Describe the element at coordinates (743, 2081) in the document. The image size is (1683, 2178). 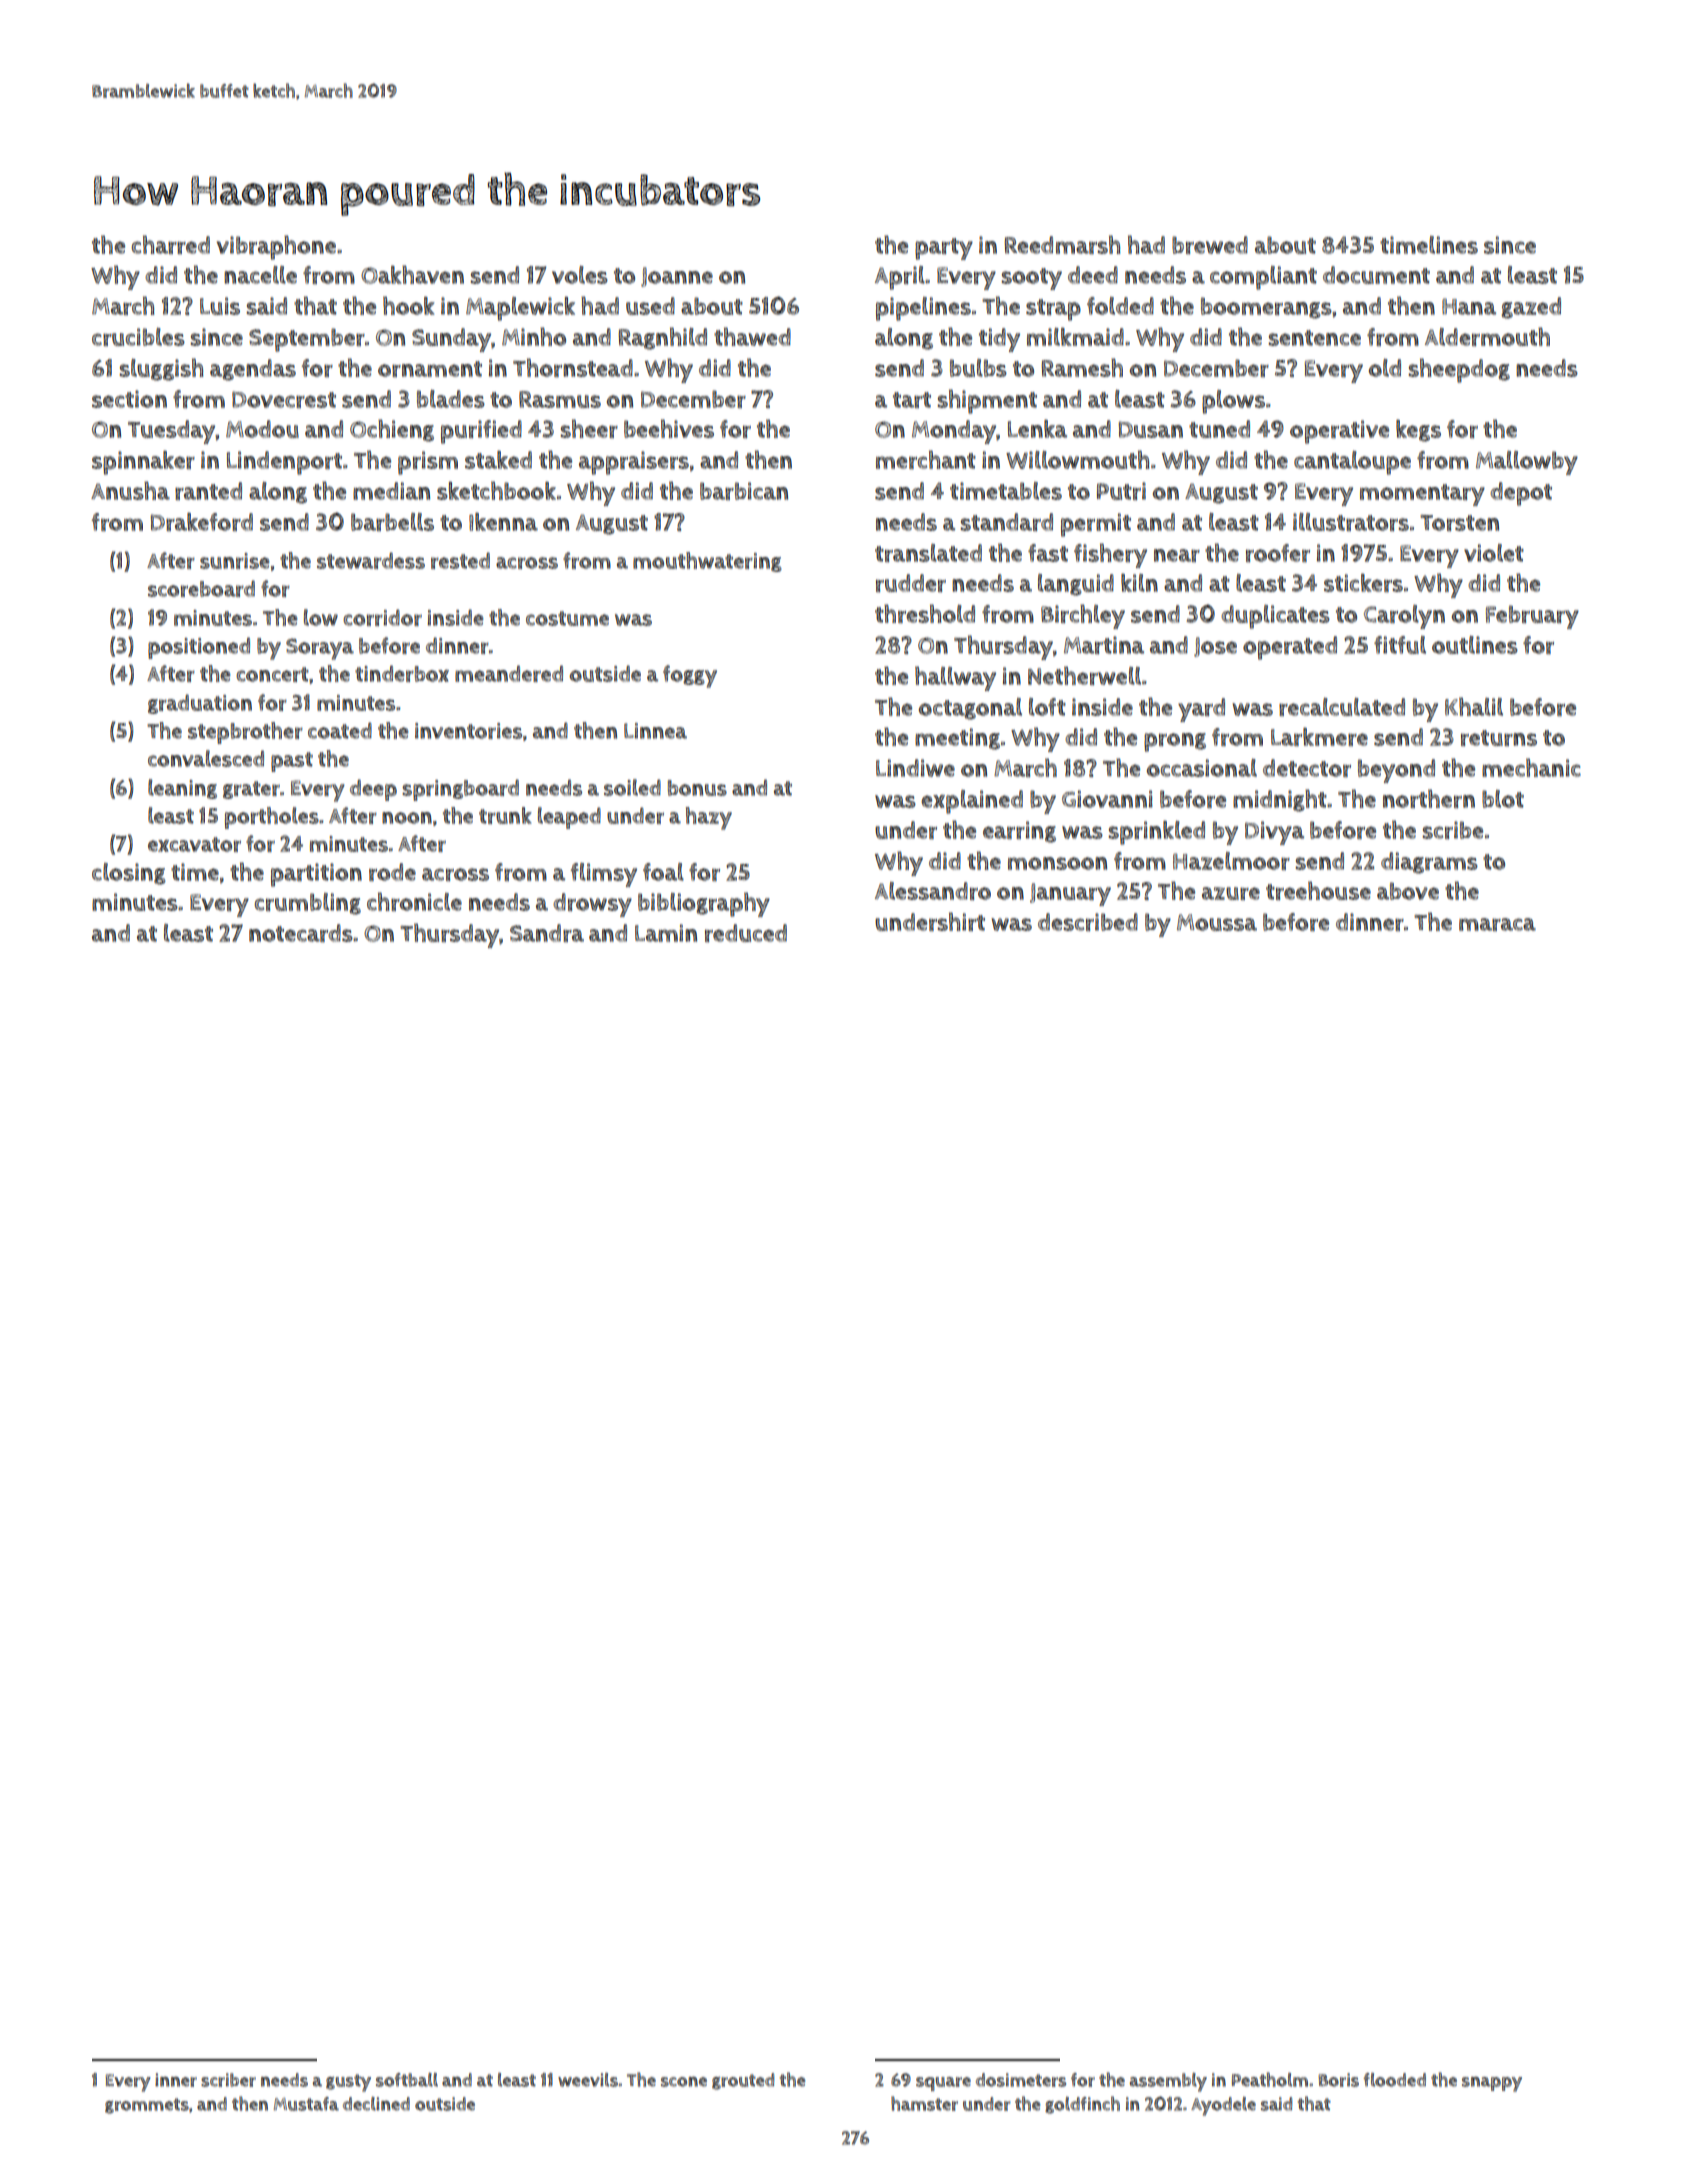
I see `grouted` at that location.
